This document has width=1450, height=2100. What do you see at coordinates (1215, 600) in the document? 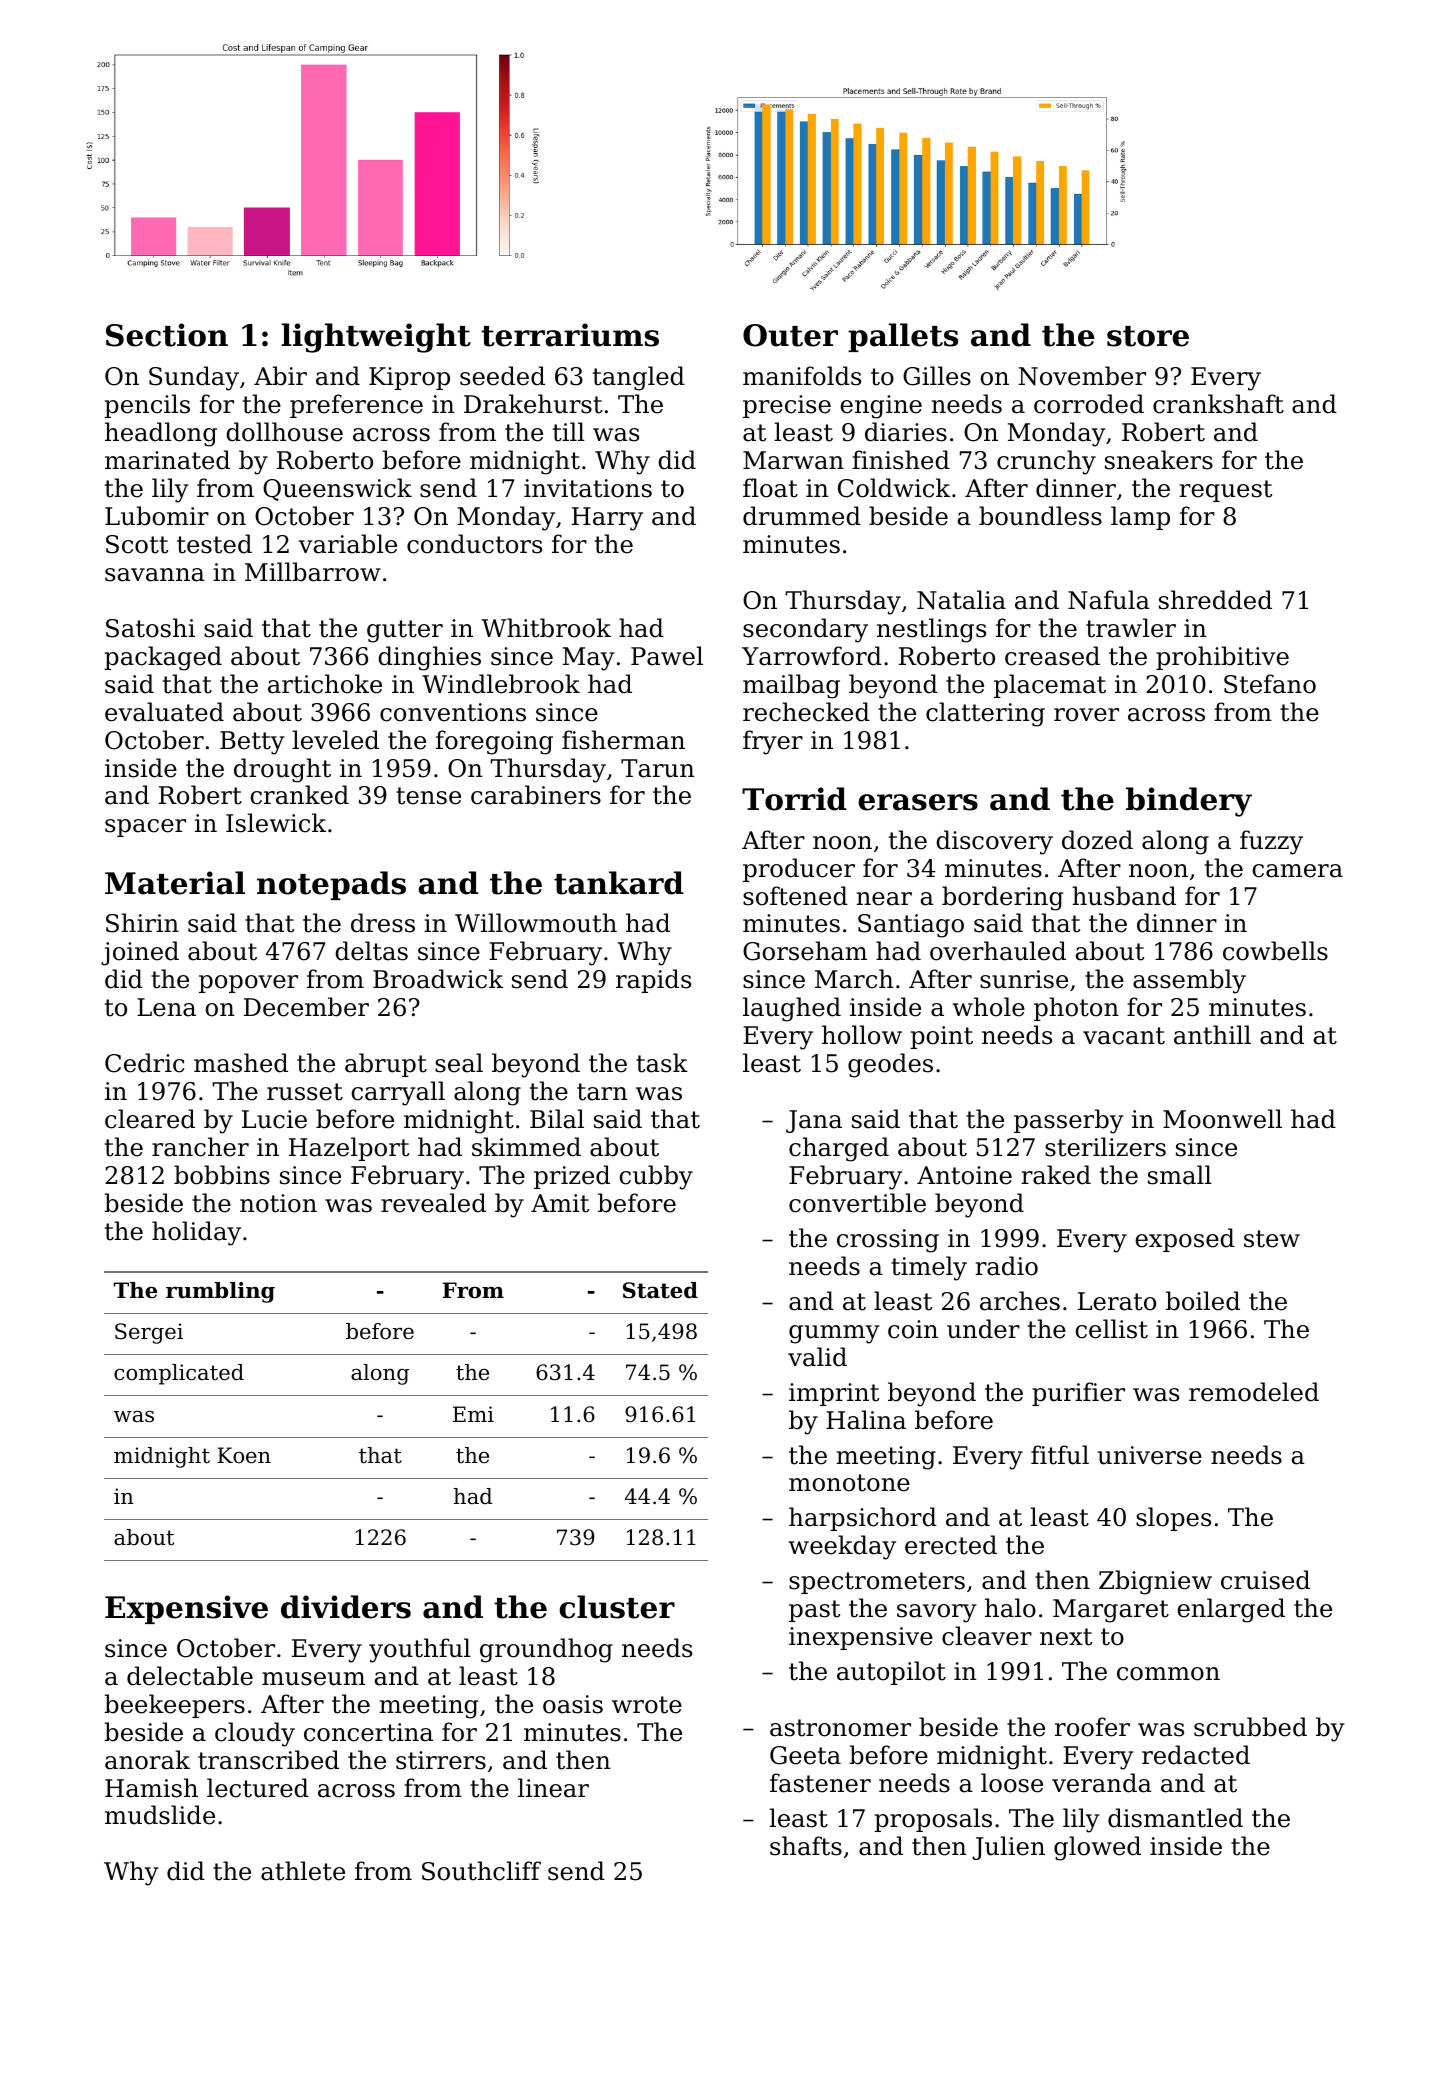
I see `shredded` at bounding box center [1215, 600].
